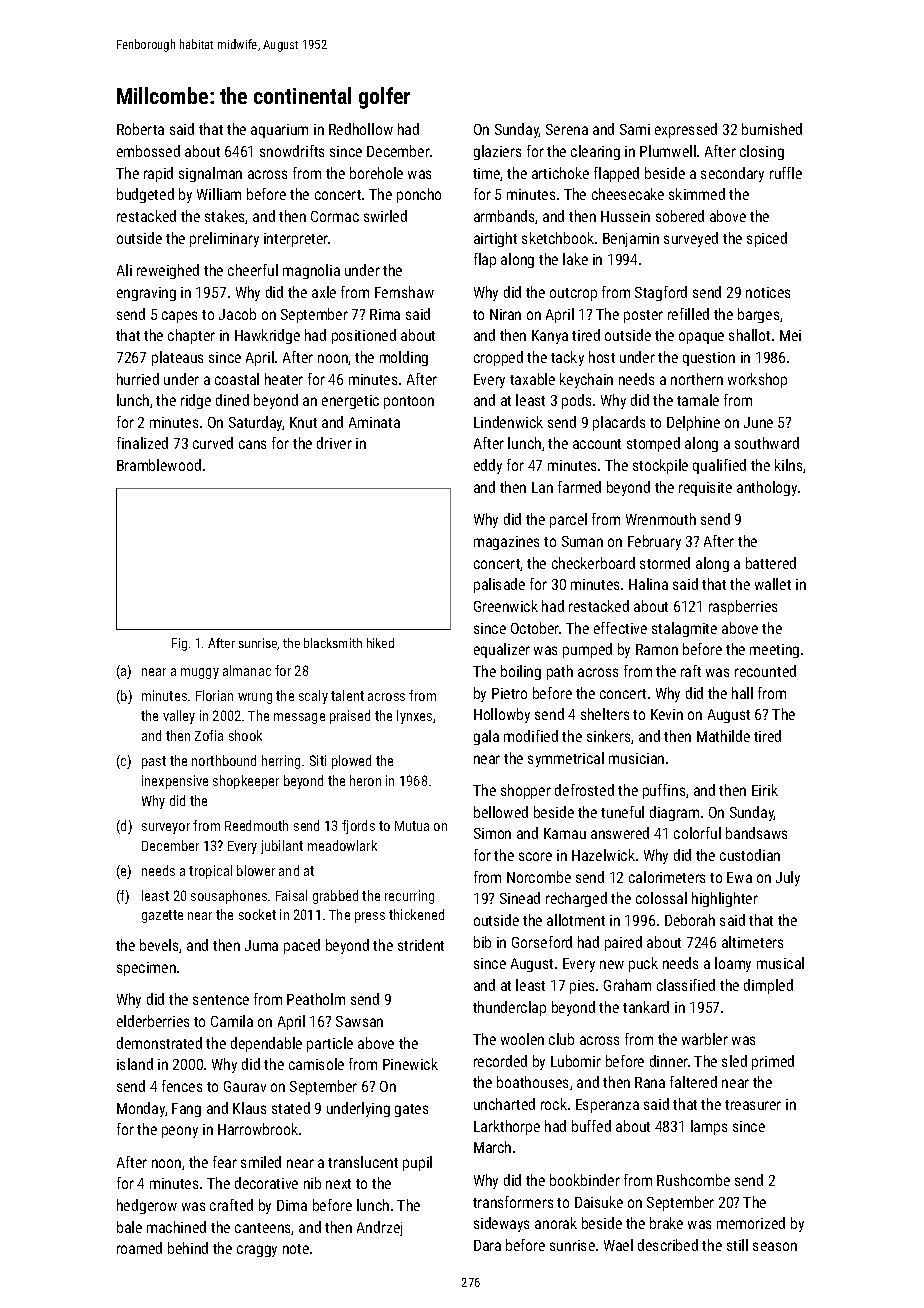 The height and width of the image is (1308, 924). What do you see at coordinates (771, 563) in the image?
I see `battered` at bounding box center [771, 563].
